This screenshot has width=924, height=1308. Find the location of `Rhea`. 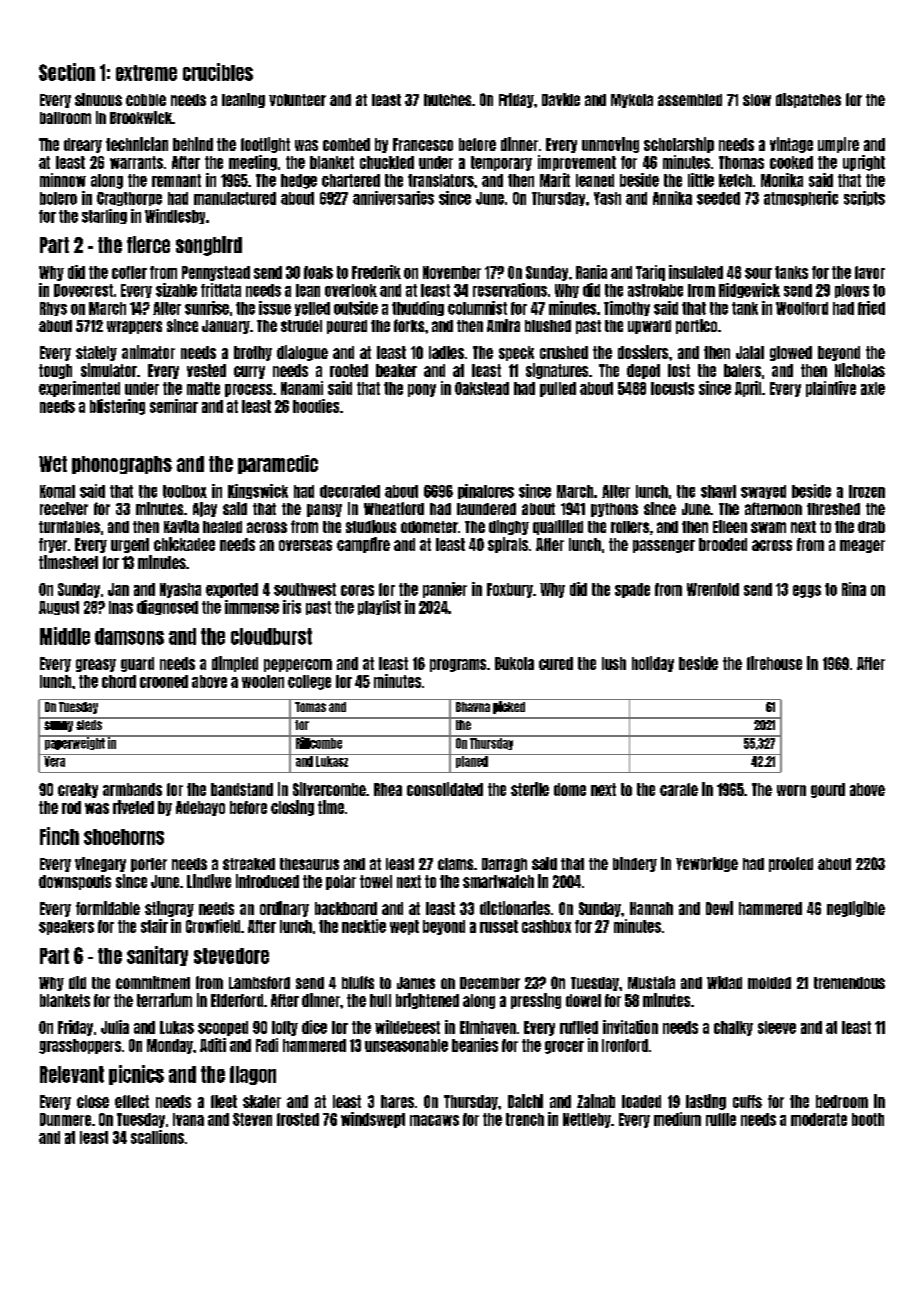

Rhea is located at coordinates (388, 789).
